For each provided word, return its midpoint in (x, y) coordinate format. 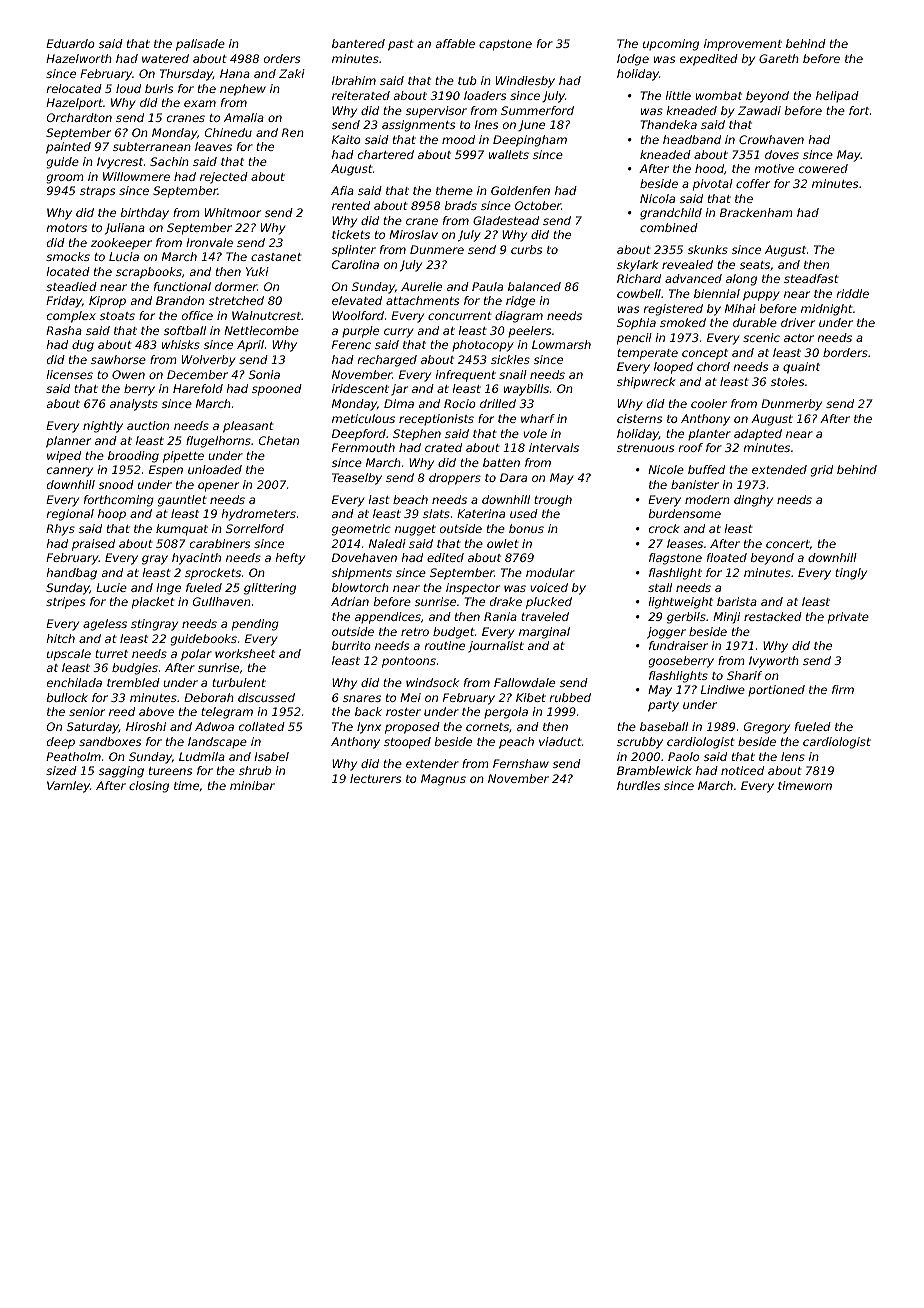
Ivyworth (774, 662)
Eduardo (70, 43)
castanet (276, 257)
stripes (65, 603)
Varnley (68, 787)
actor (799, 338)
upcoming (671, 45)
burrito (351, 645)
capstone (505, 45)
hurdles (638, 785)
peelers (529, 331)
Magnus (443, 780)
